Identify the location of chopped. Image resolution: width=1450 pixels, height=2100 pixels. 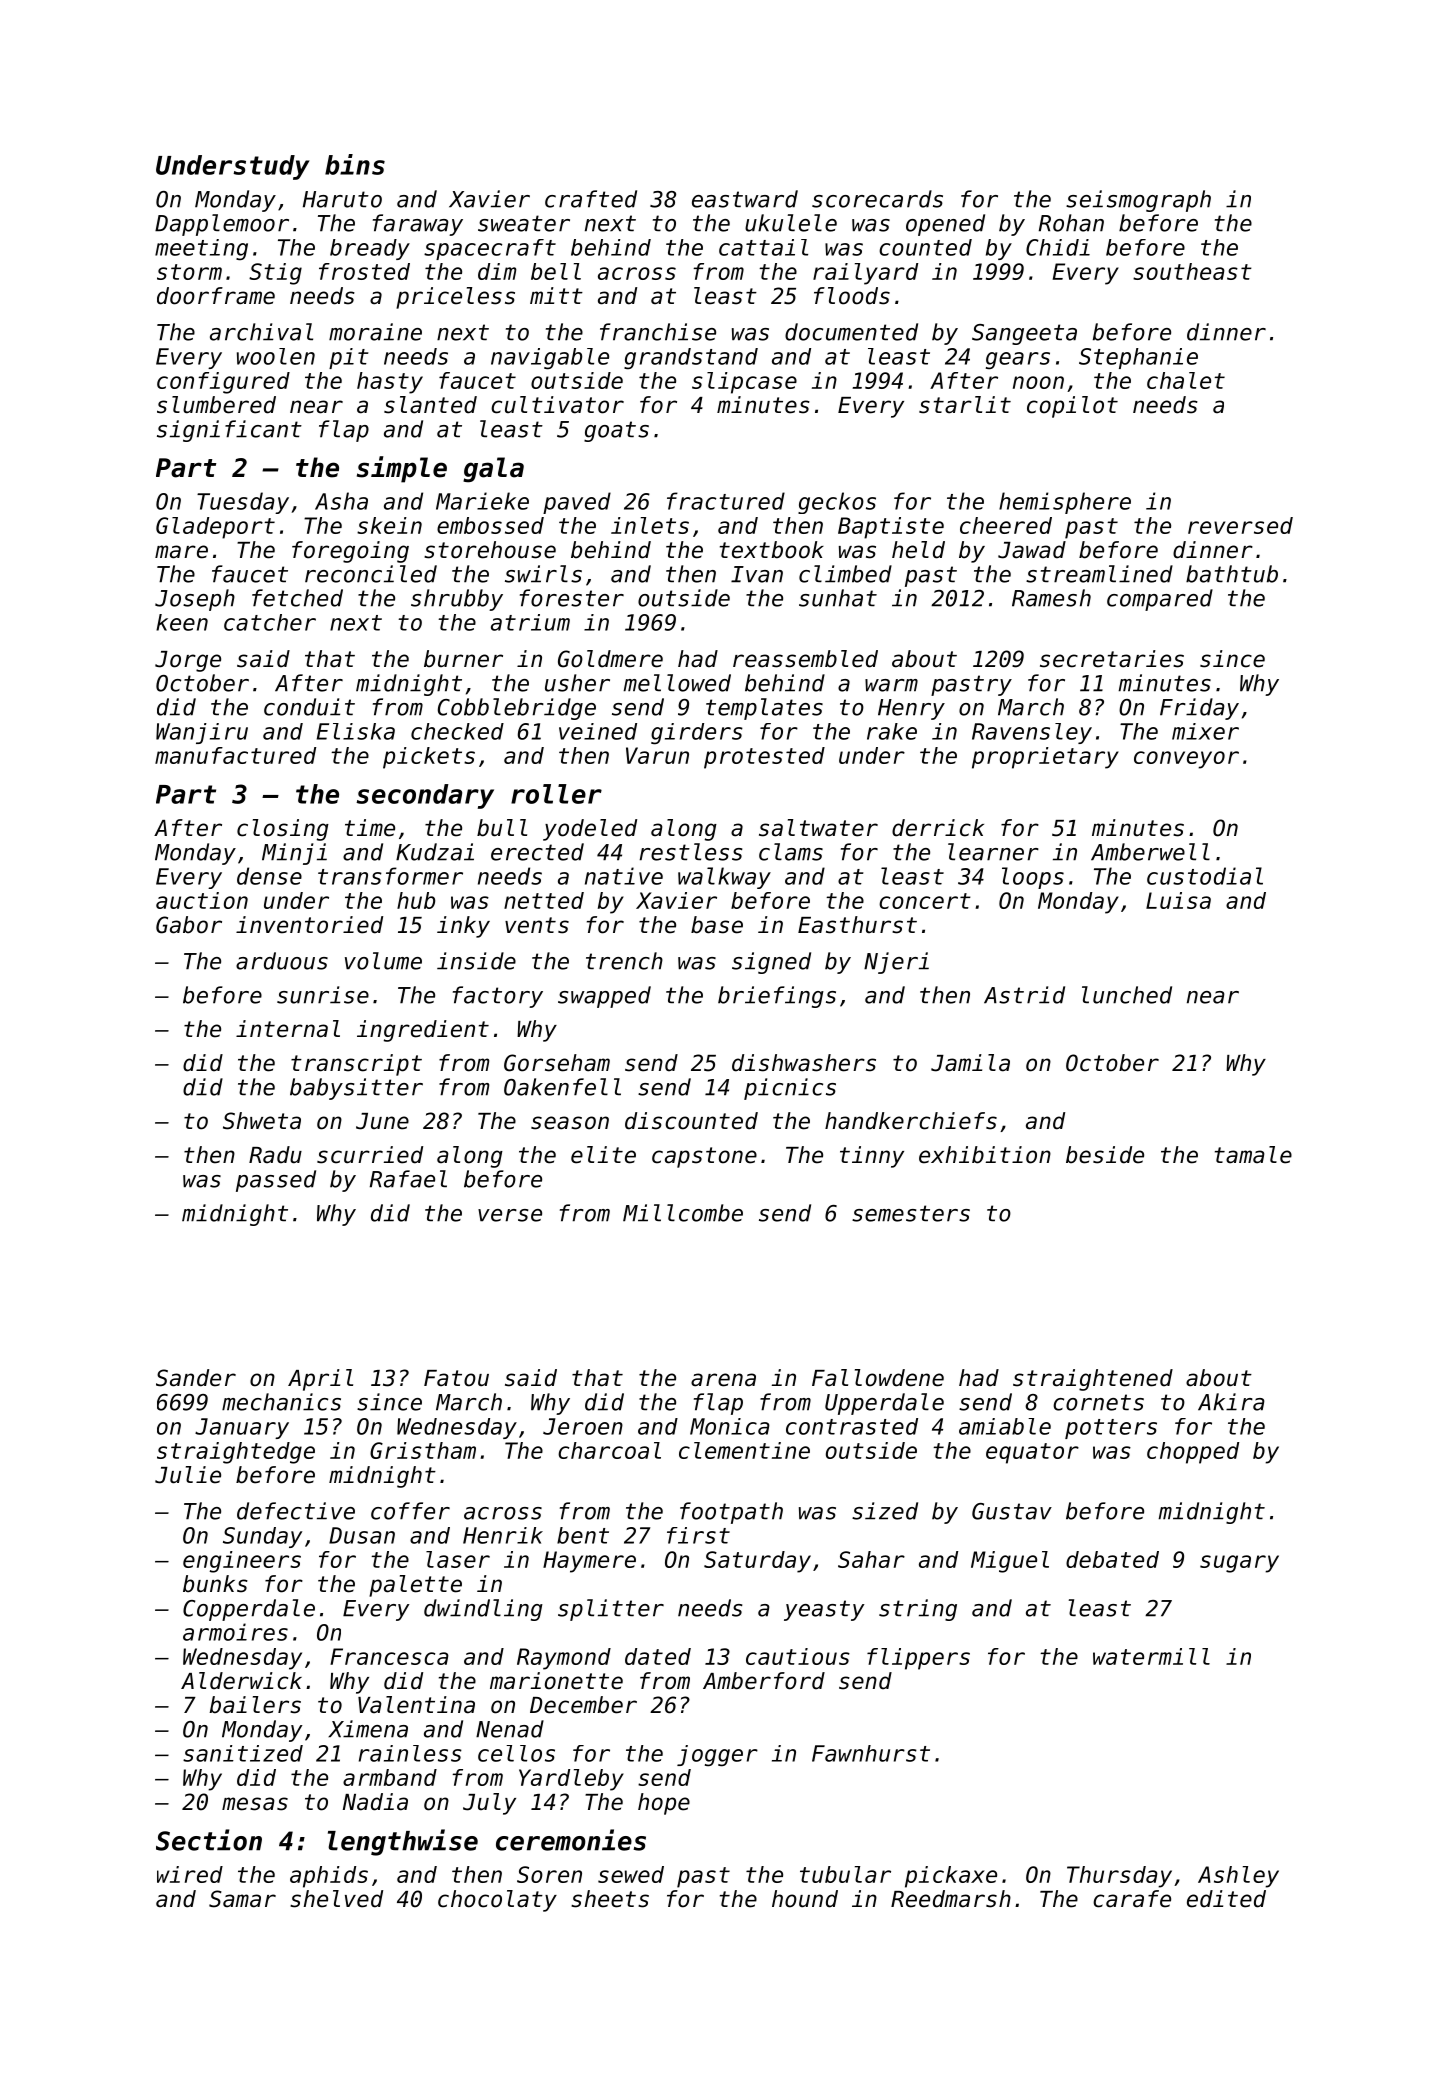
(1193, 1453).
